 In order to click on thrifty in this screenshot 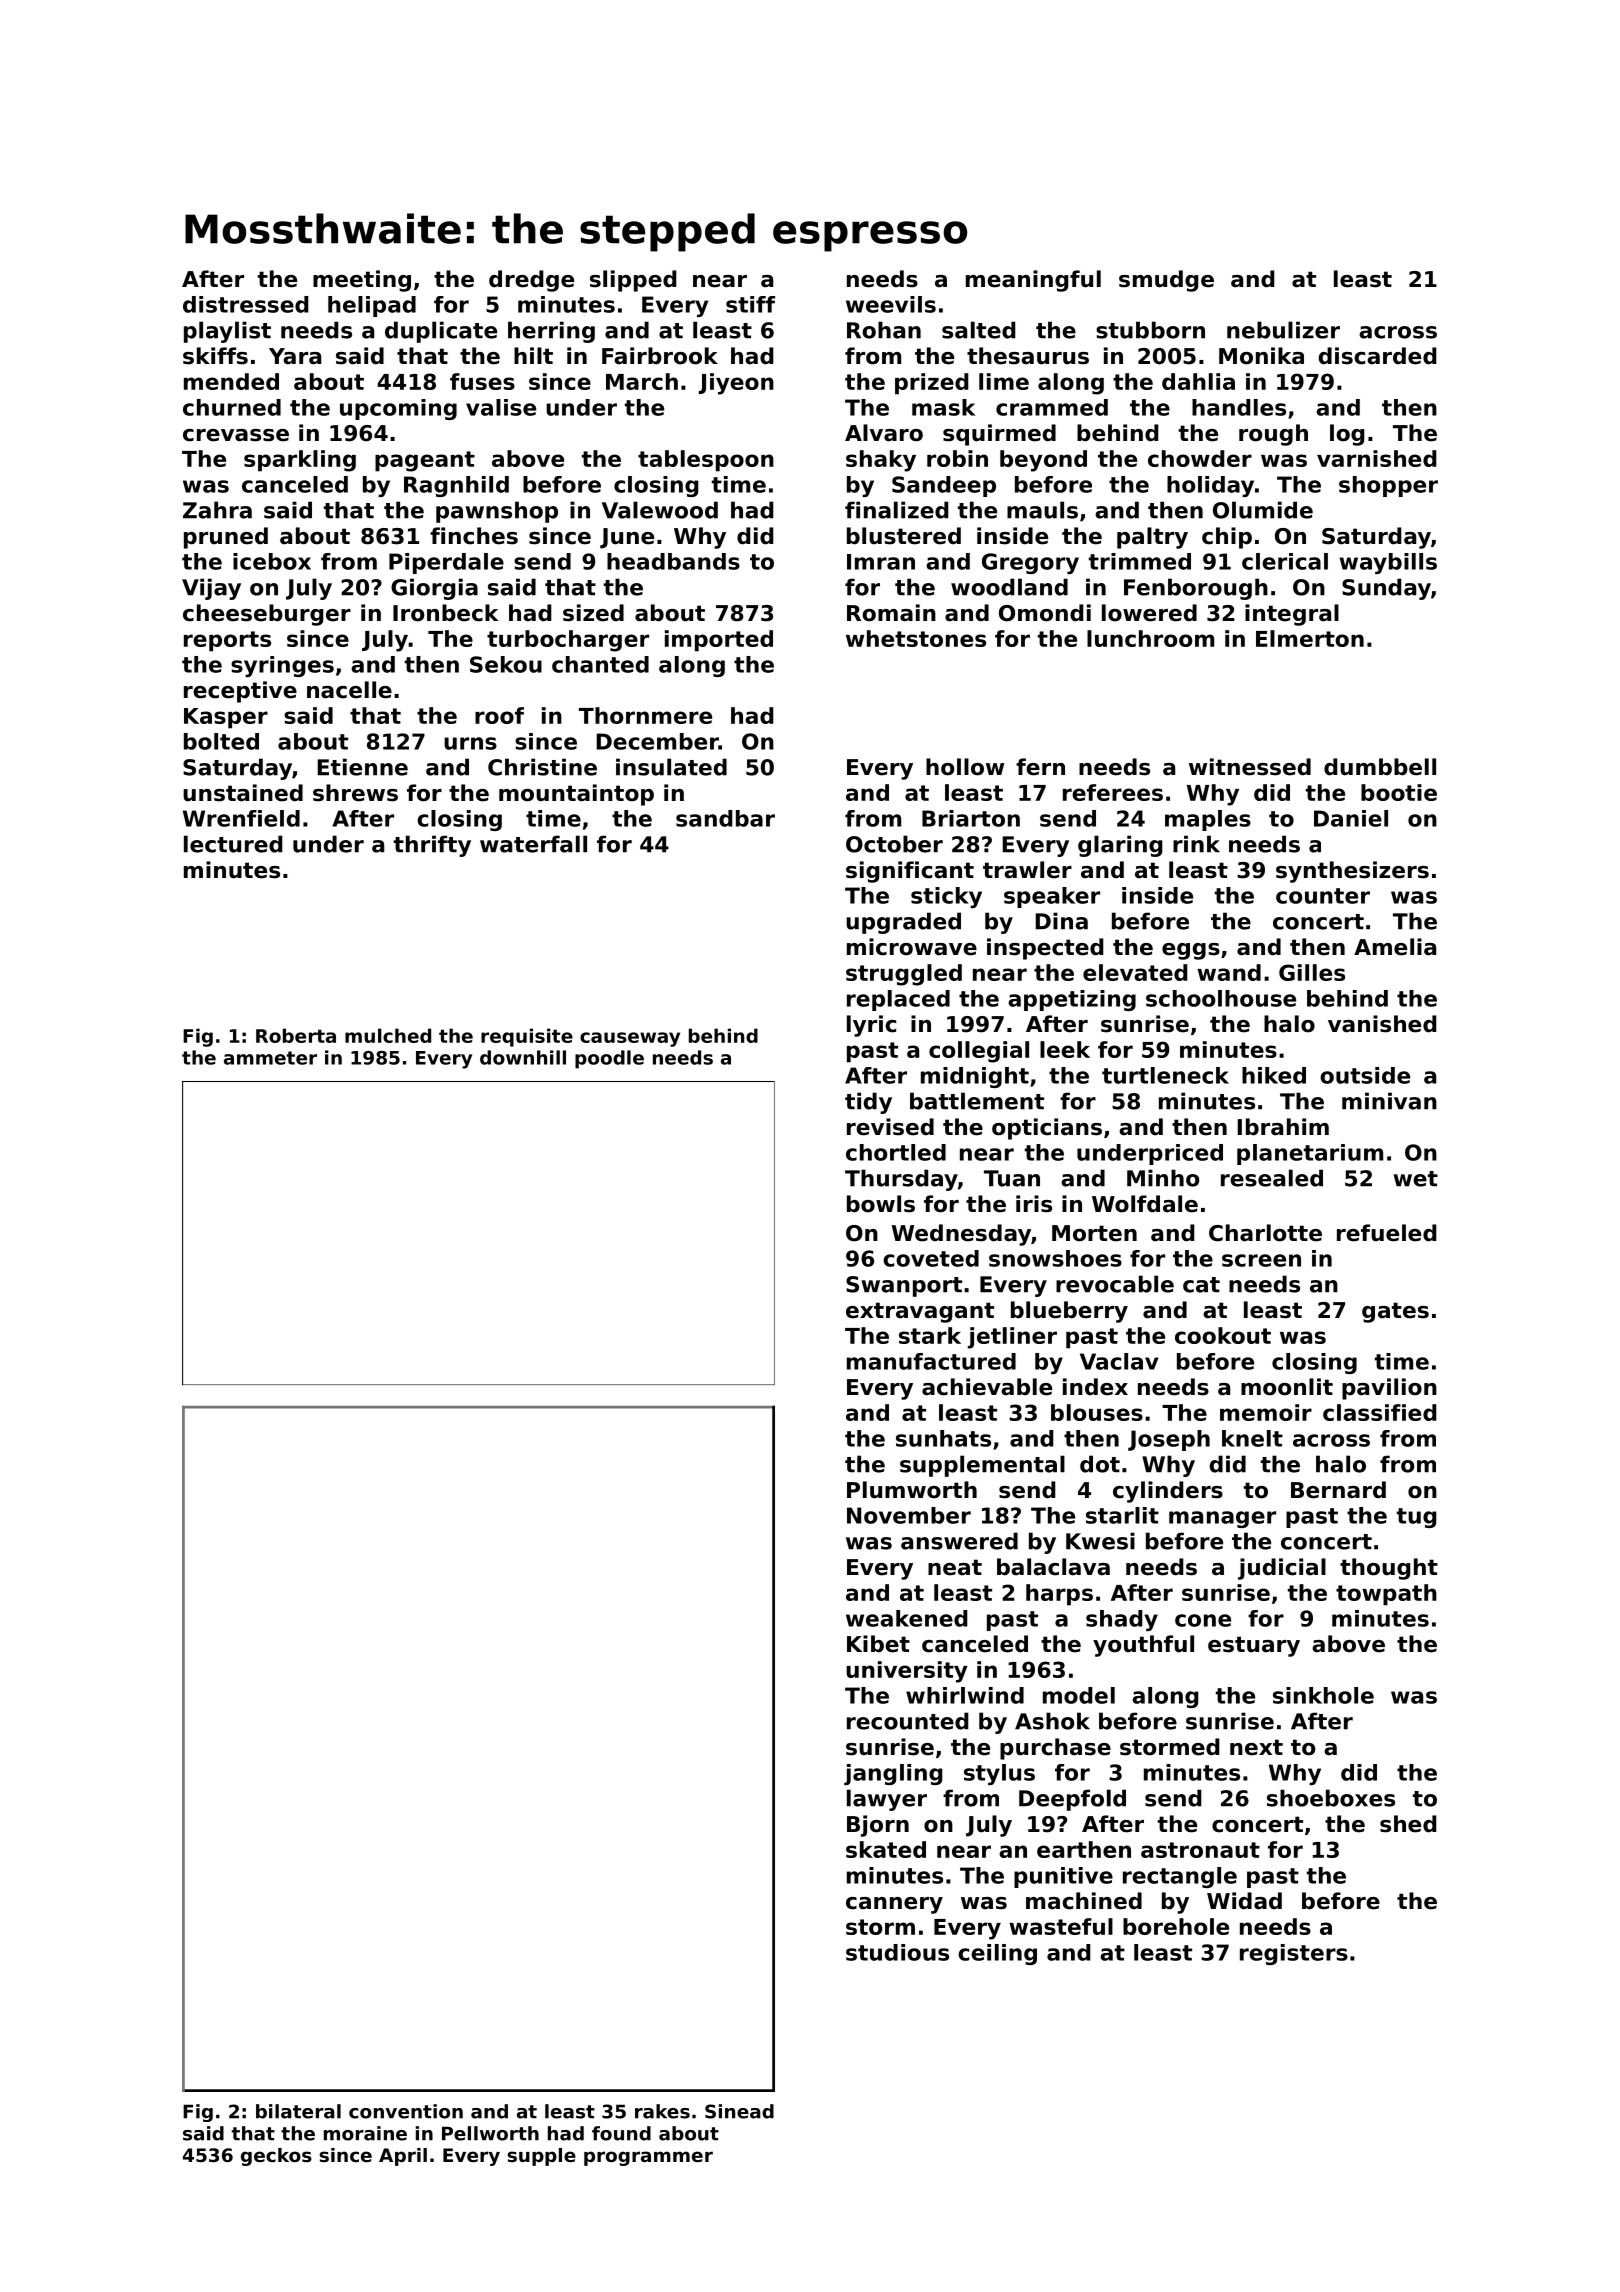, I will do `click(432, 846)`.
